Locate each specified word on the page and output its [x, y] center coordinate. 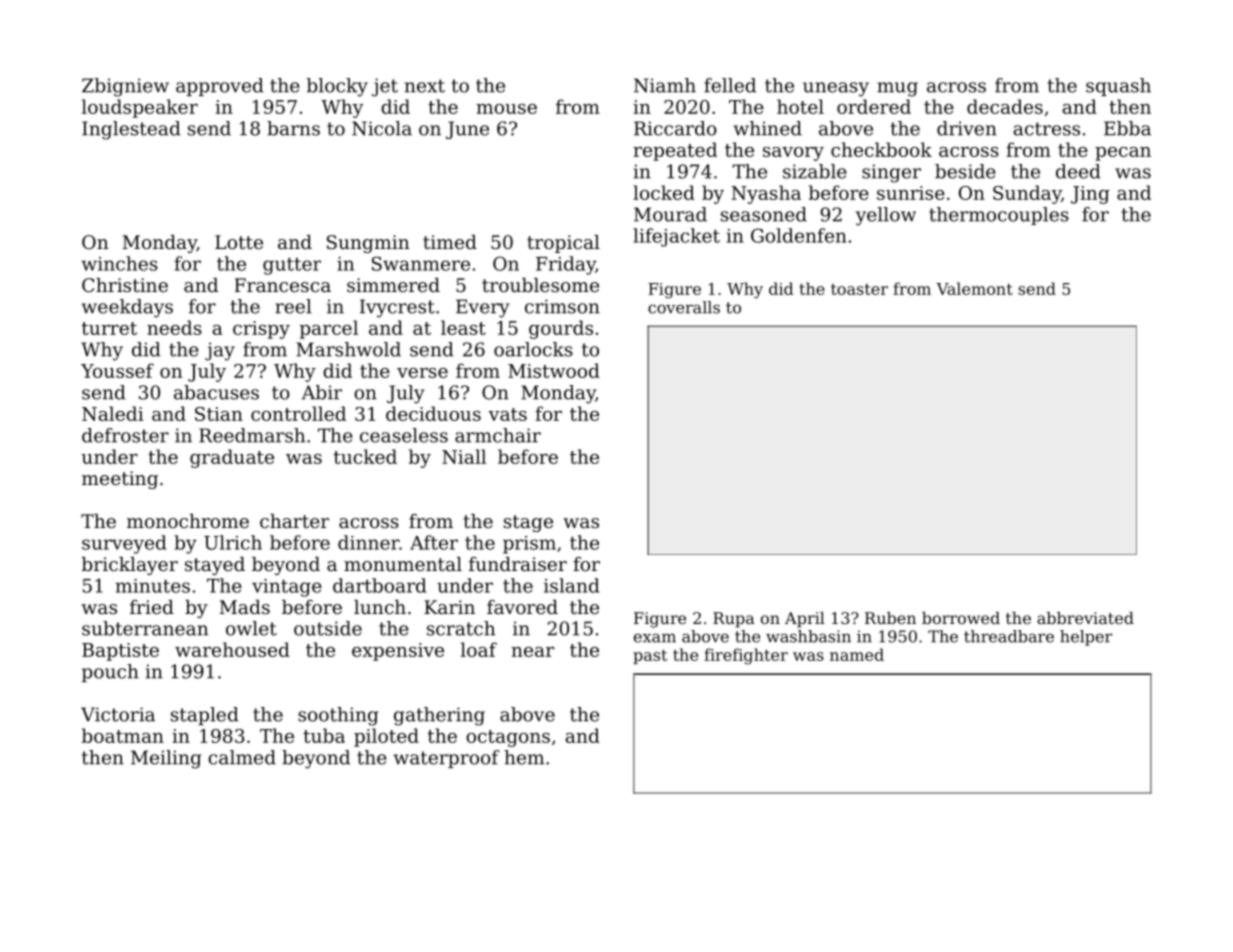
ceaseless [404, 435]
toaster [859, 289]
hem [524, 757]
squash [1118, 87]
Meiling [166, 759]
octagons [508, 738]
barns [293, 128]
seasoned [764, 214]
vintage [287, 588]
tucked [365, 456]
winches [119, 263]
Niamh [665, 85]
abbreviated [1085, 618]
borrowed [961, 618]
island [571, 585]
